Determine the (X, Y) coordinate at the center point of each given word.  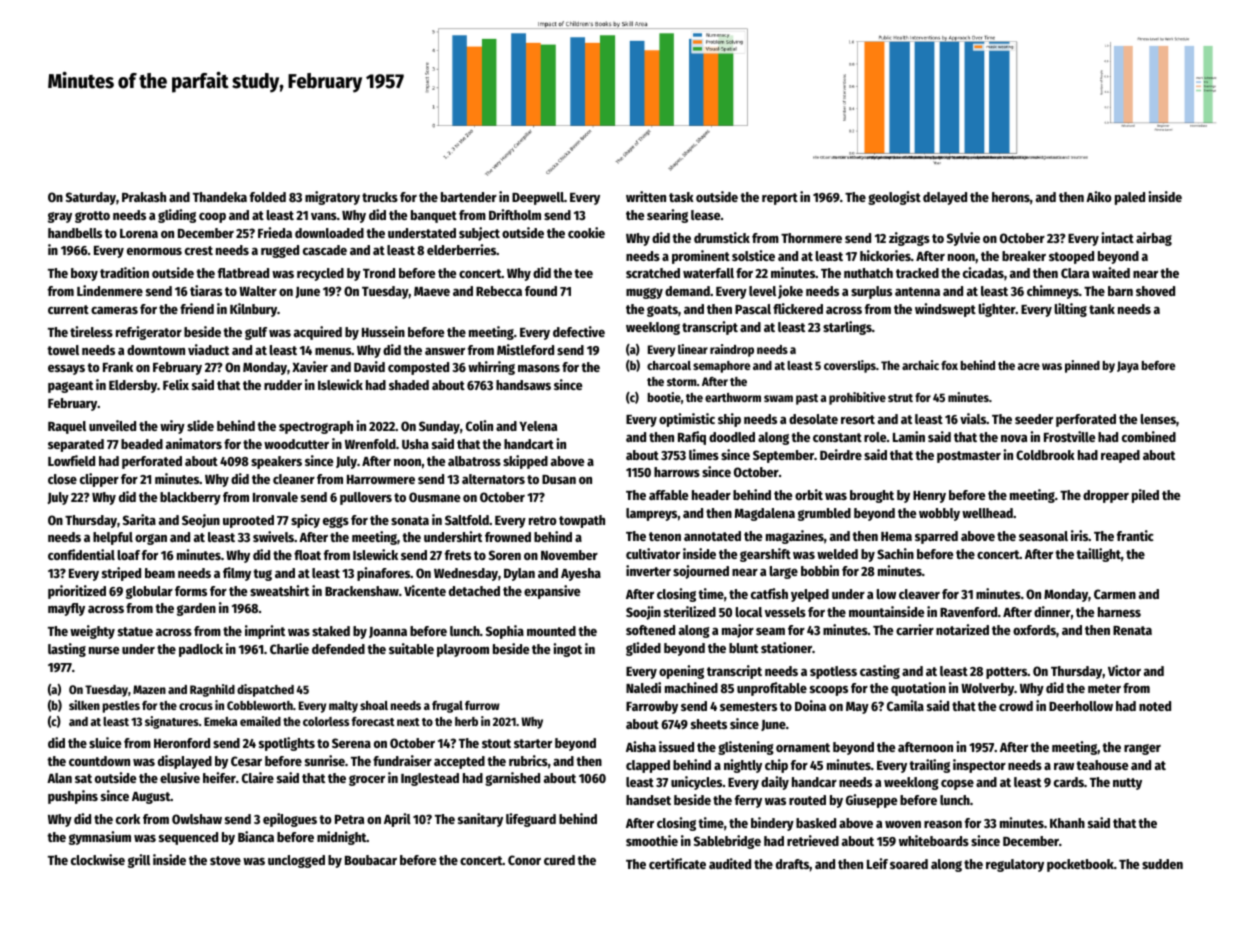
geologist (894, 198)
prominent (701, 257)
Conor (524, 860)
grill (139, 861)
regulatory (1015, 865)
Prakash (144, 197)
